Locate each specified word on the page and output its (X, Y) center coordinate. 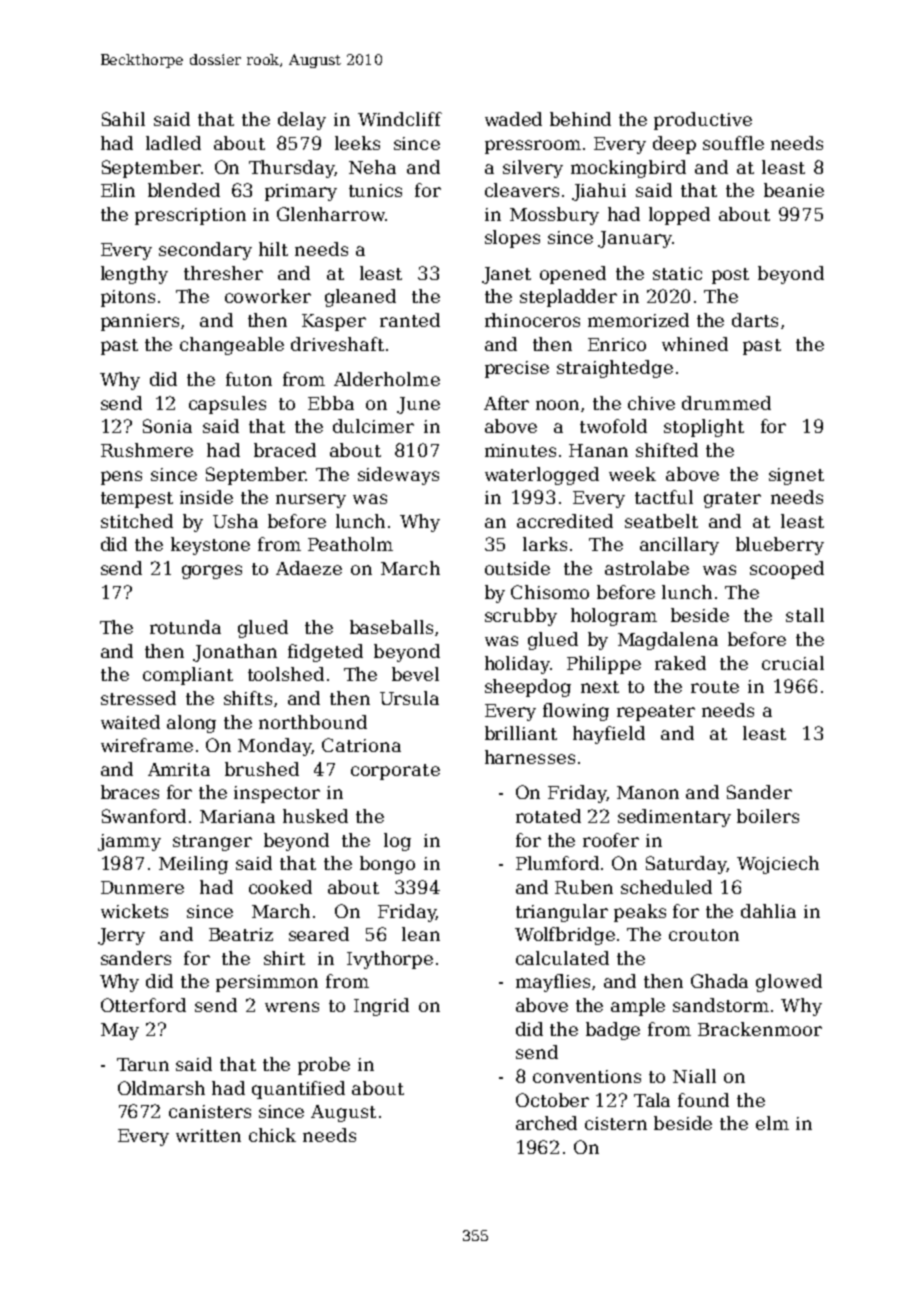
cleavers (522, 190)
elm (772, 1123)
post (730, 276)
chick (272, 1135)
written (208, 1135)
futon (249, 379)
